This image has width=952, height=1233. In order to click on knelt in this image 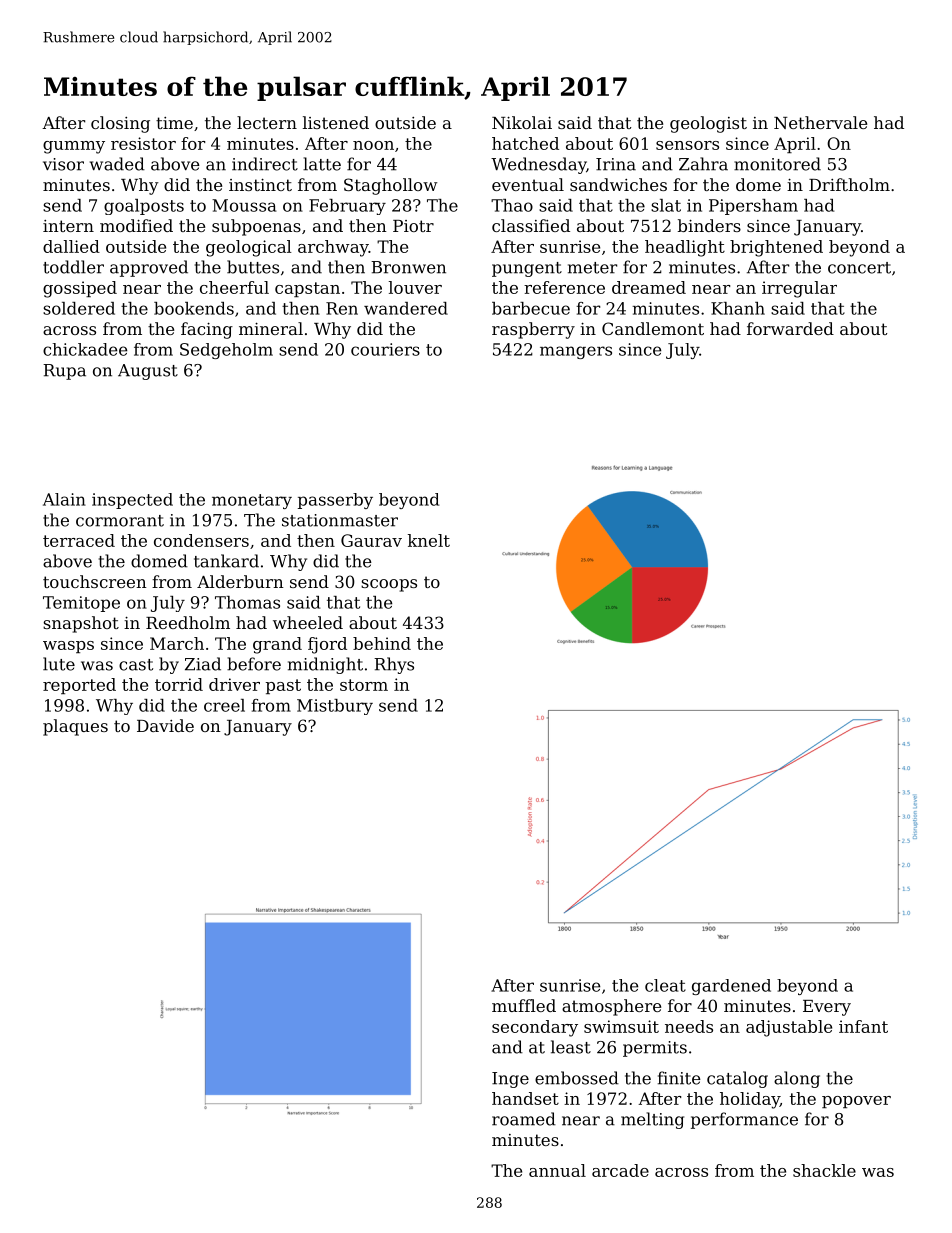, I will do `click(429, 540)`.
